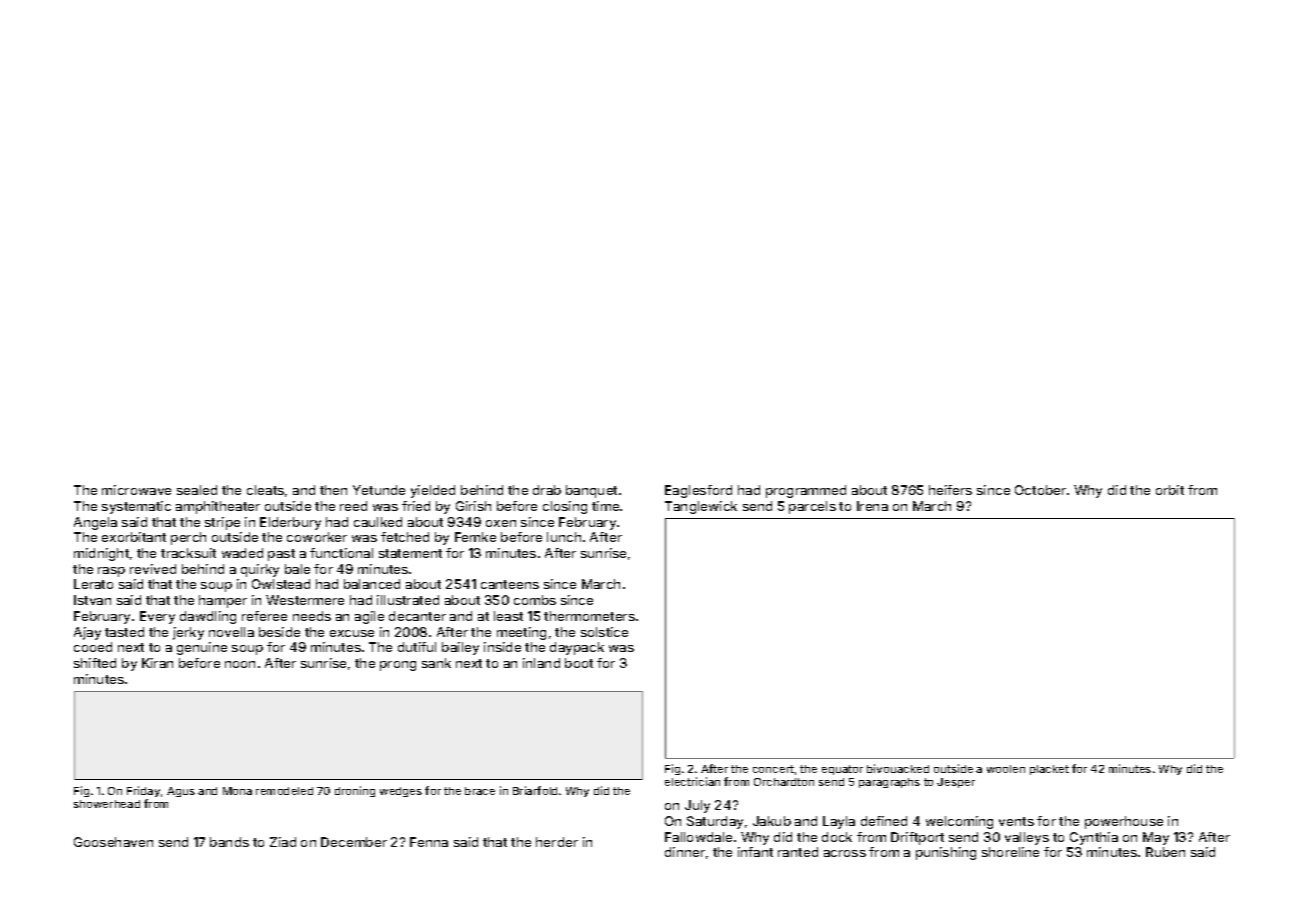 This screenshot has height=924, width=1308. I want to click on powerhouse, so click(1124, 822).
